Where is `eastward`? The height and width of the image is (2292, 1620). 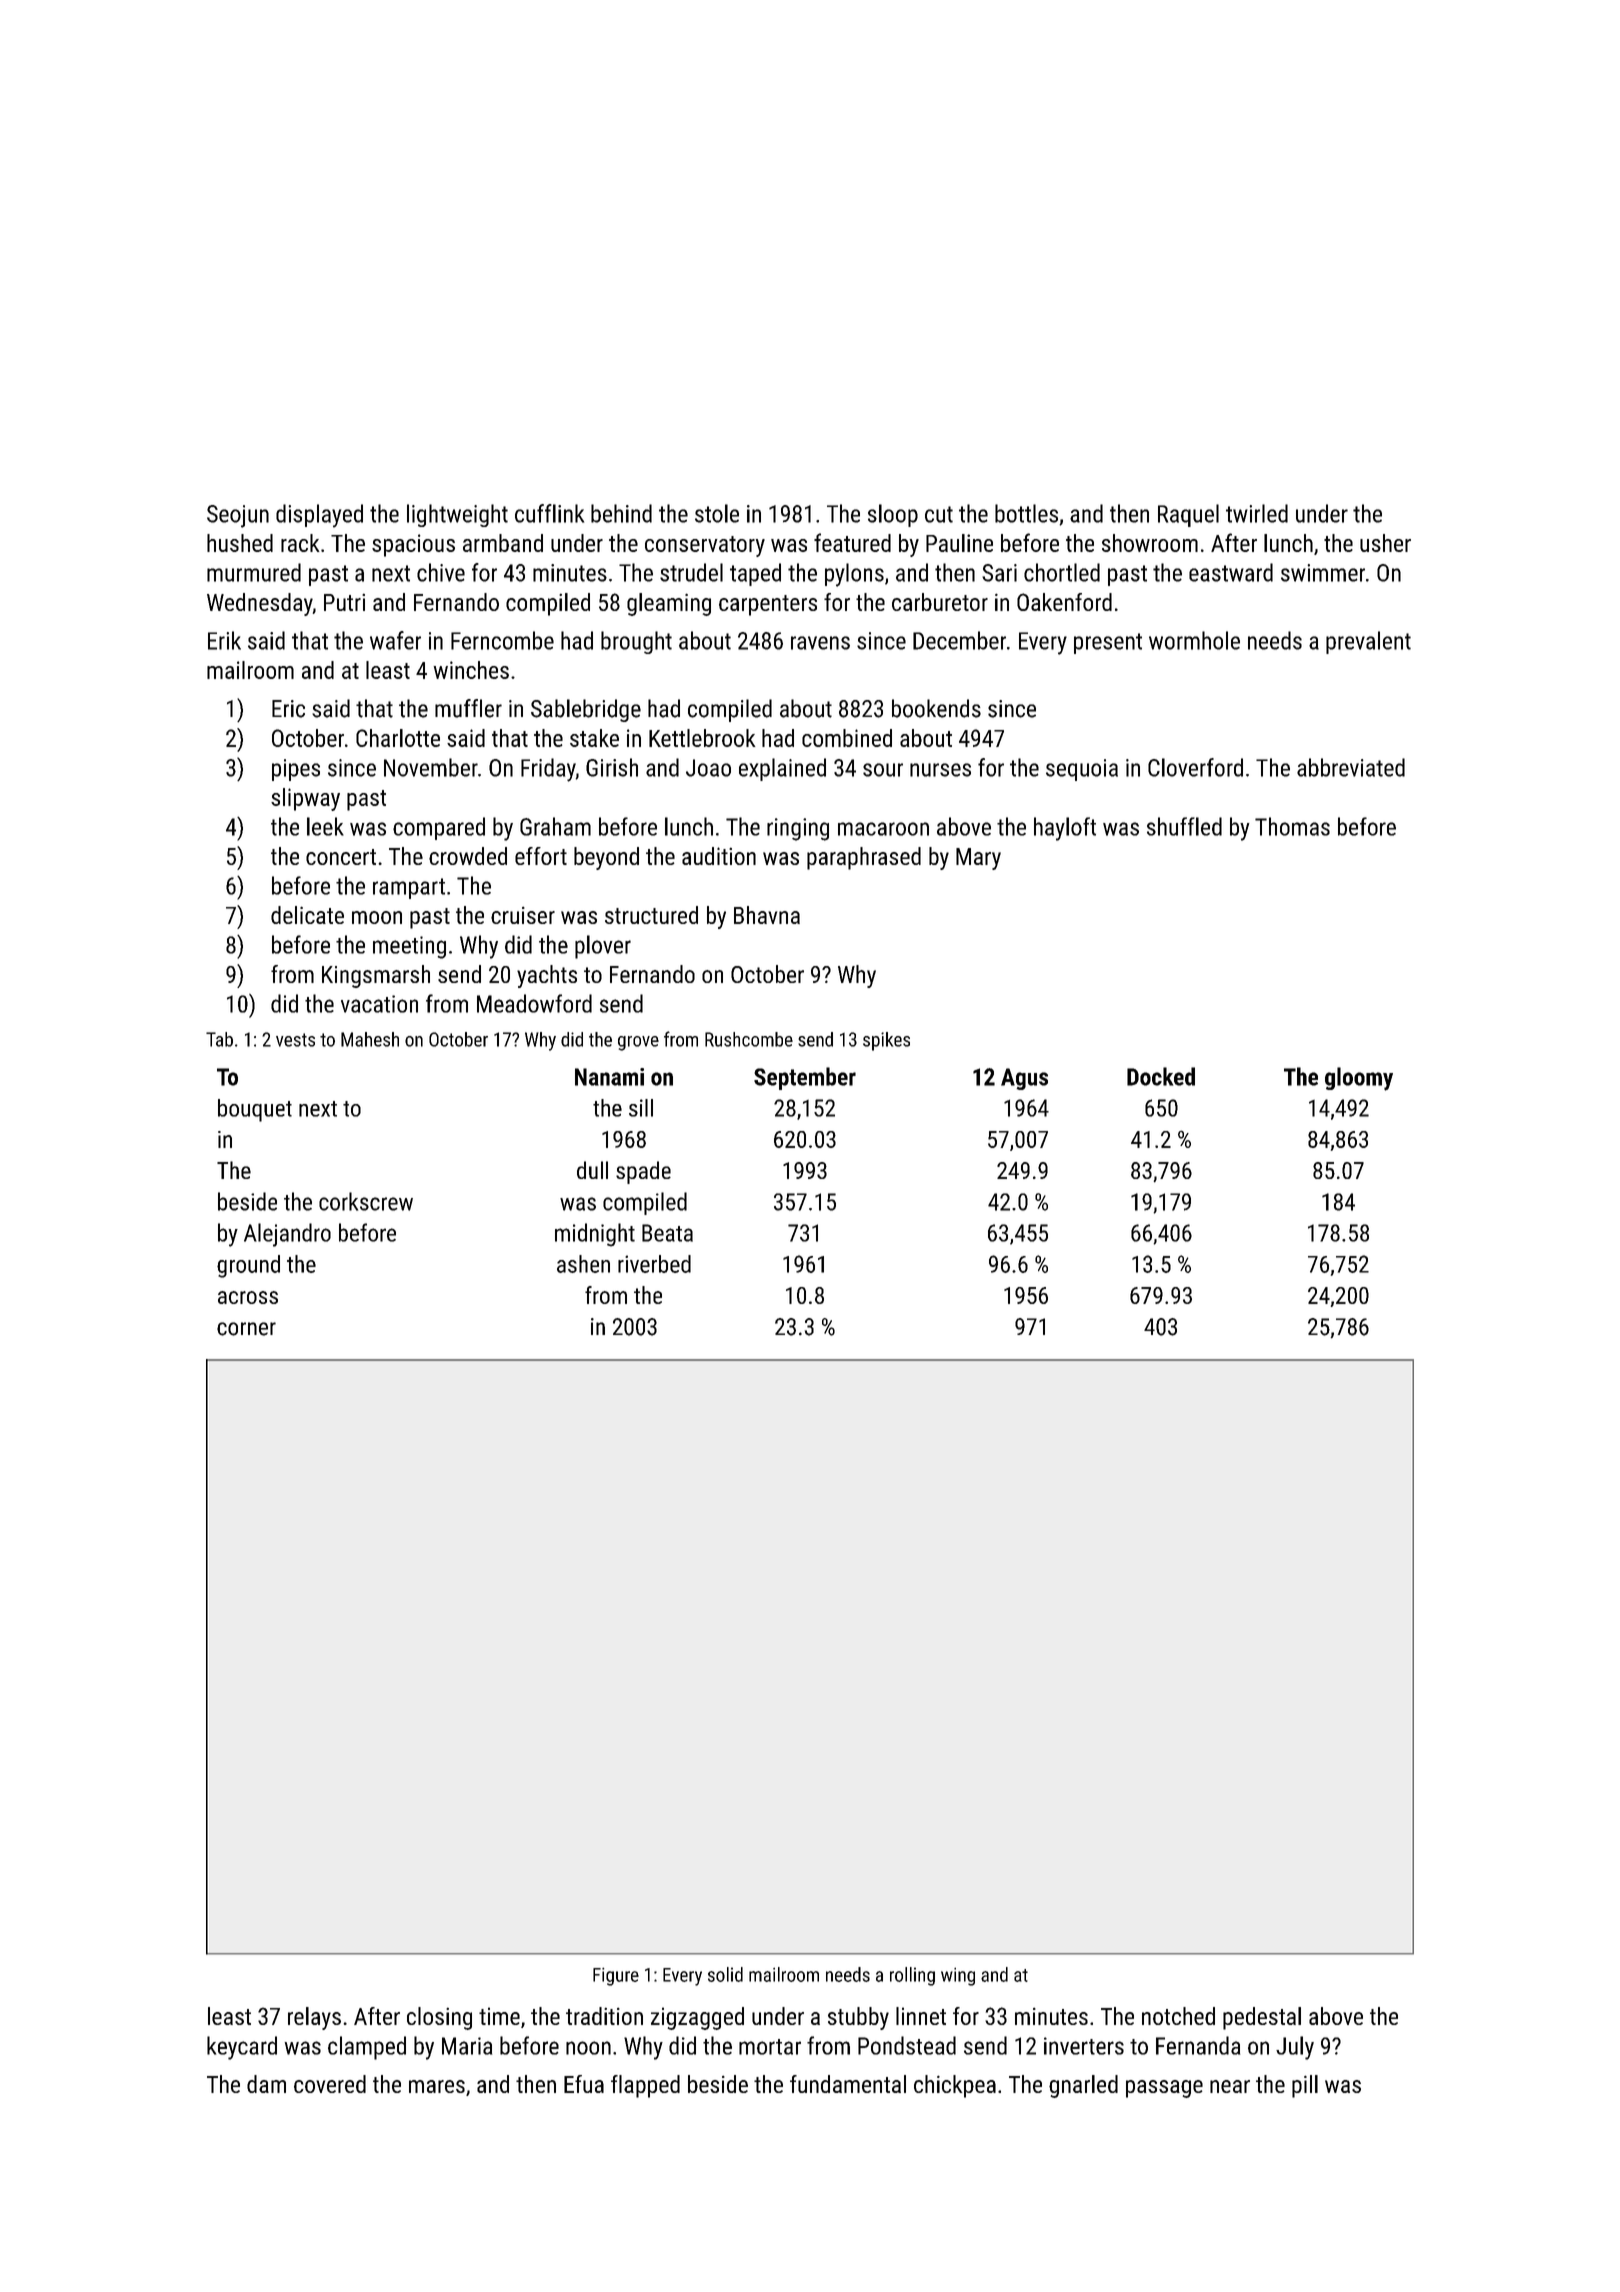
eastward is located at coordinates (1231, 572).
